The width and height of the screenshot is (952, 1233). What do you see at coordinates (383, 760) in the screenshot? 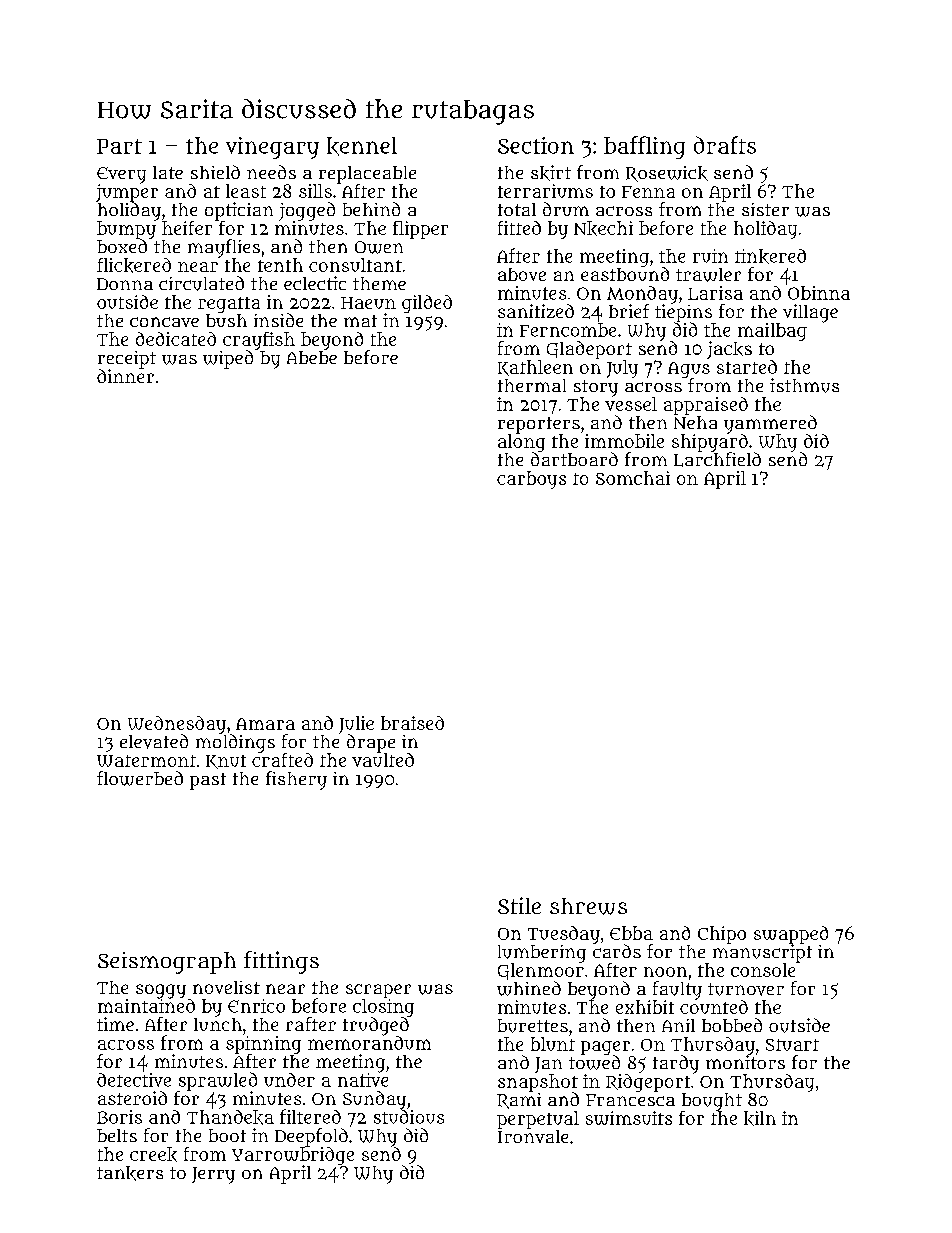
I see `vaulted` at bounding box center [383, 760].
